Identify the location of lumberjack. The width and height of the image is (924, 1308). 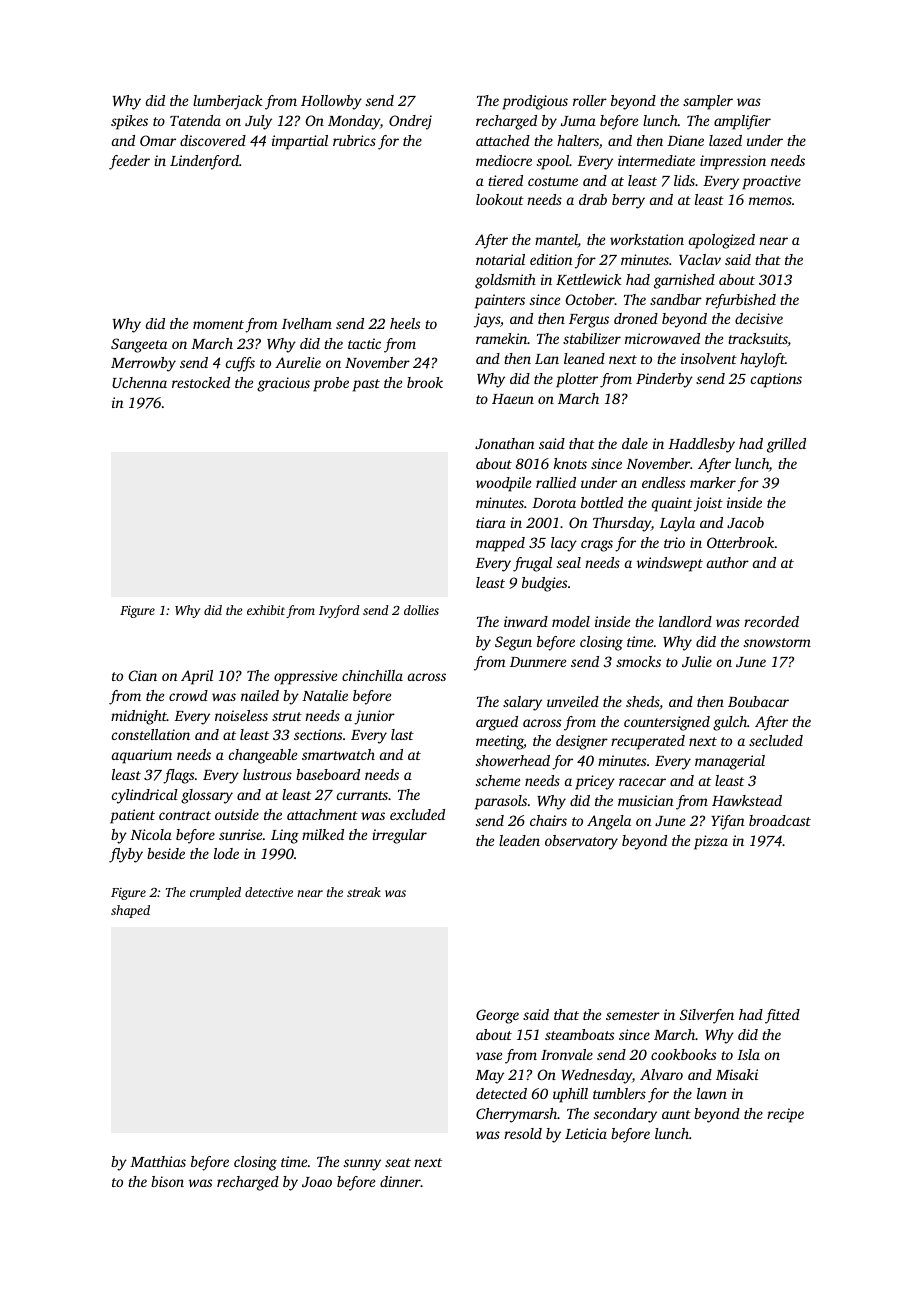
(228, 102).
